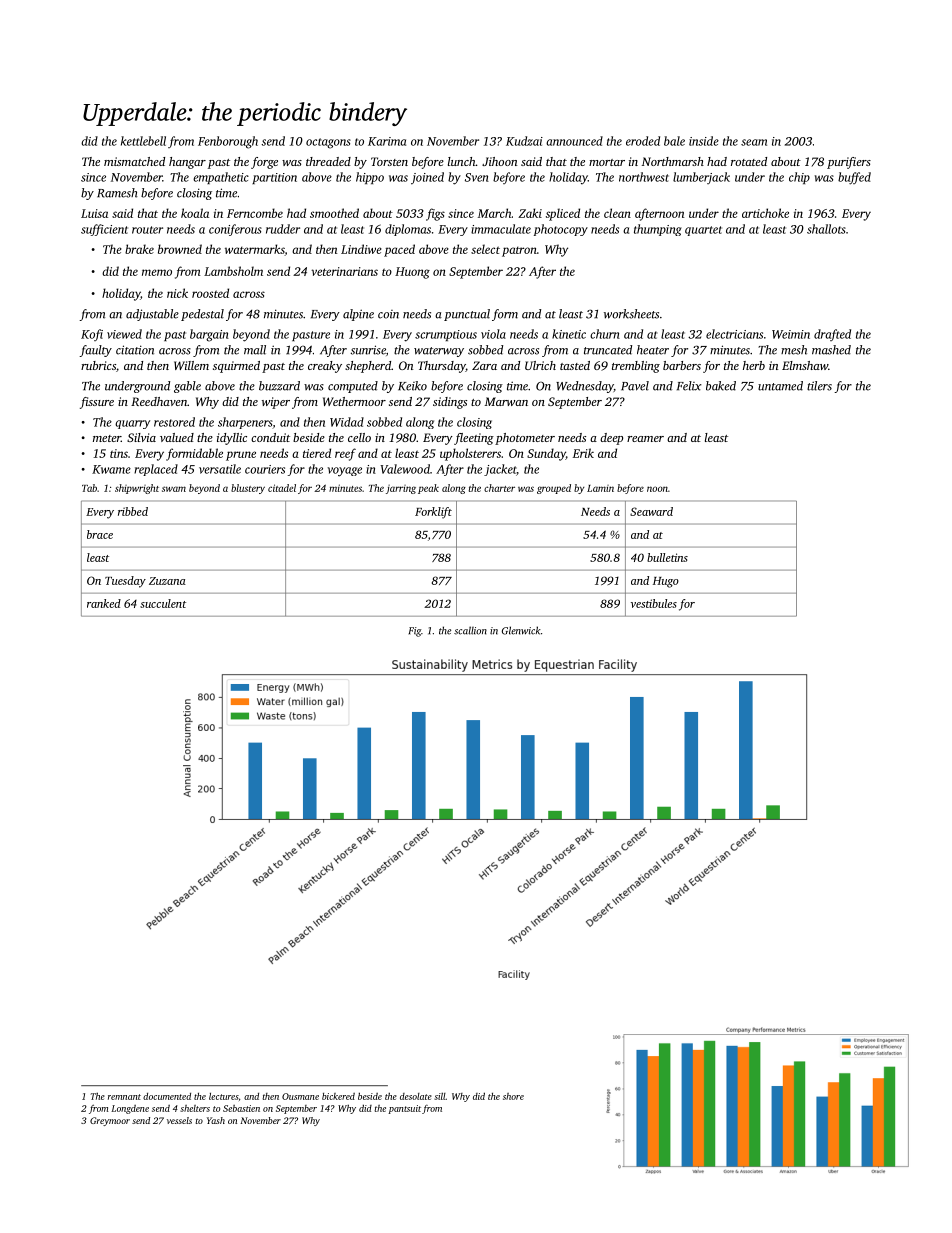 This screenshot has height=1233, width=952. Describe the element at coordinates (499, 161) in the screenshot. I see `Jihoon` at that location.
